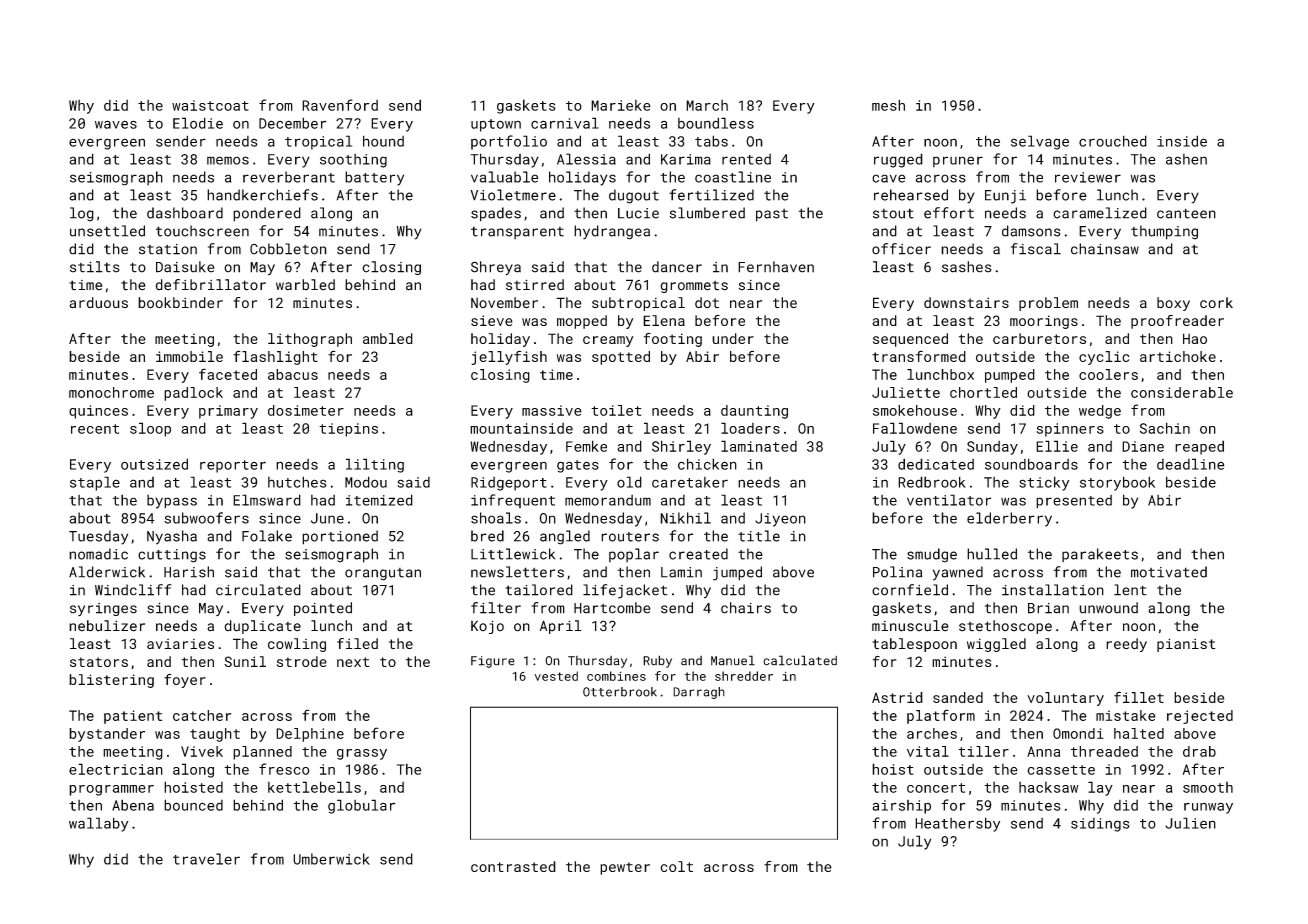 This image has width=1308, height=924. I want to click on Sachin, so click(1165, 428).
